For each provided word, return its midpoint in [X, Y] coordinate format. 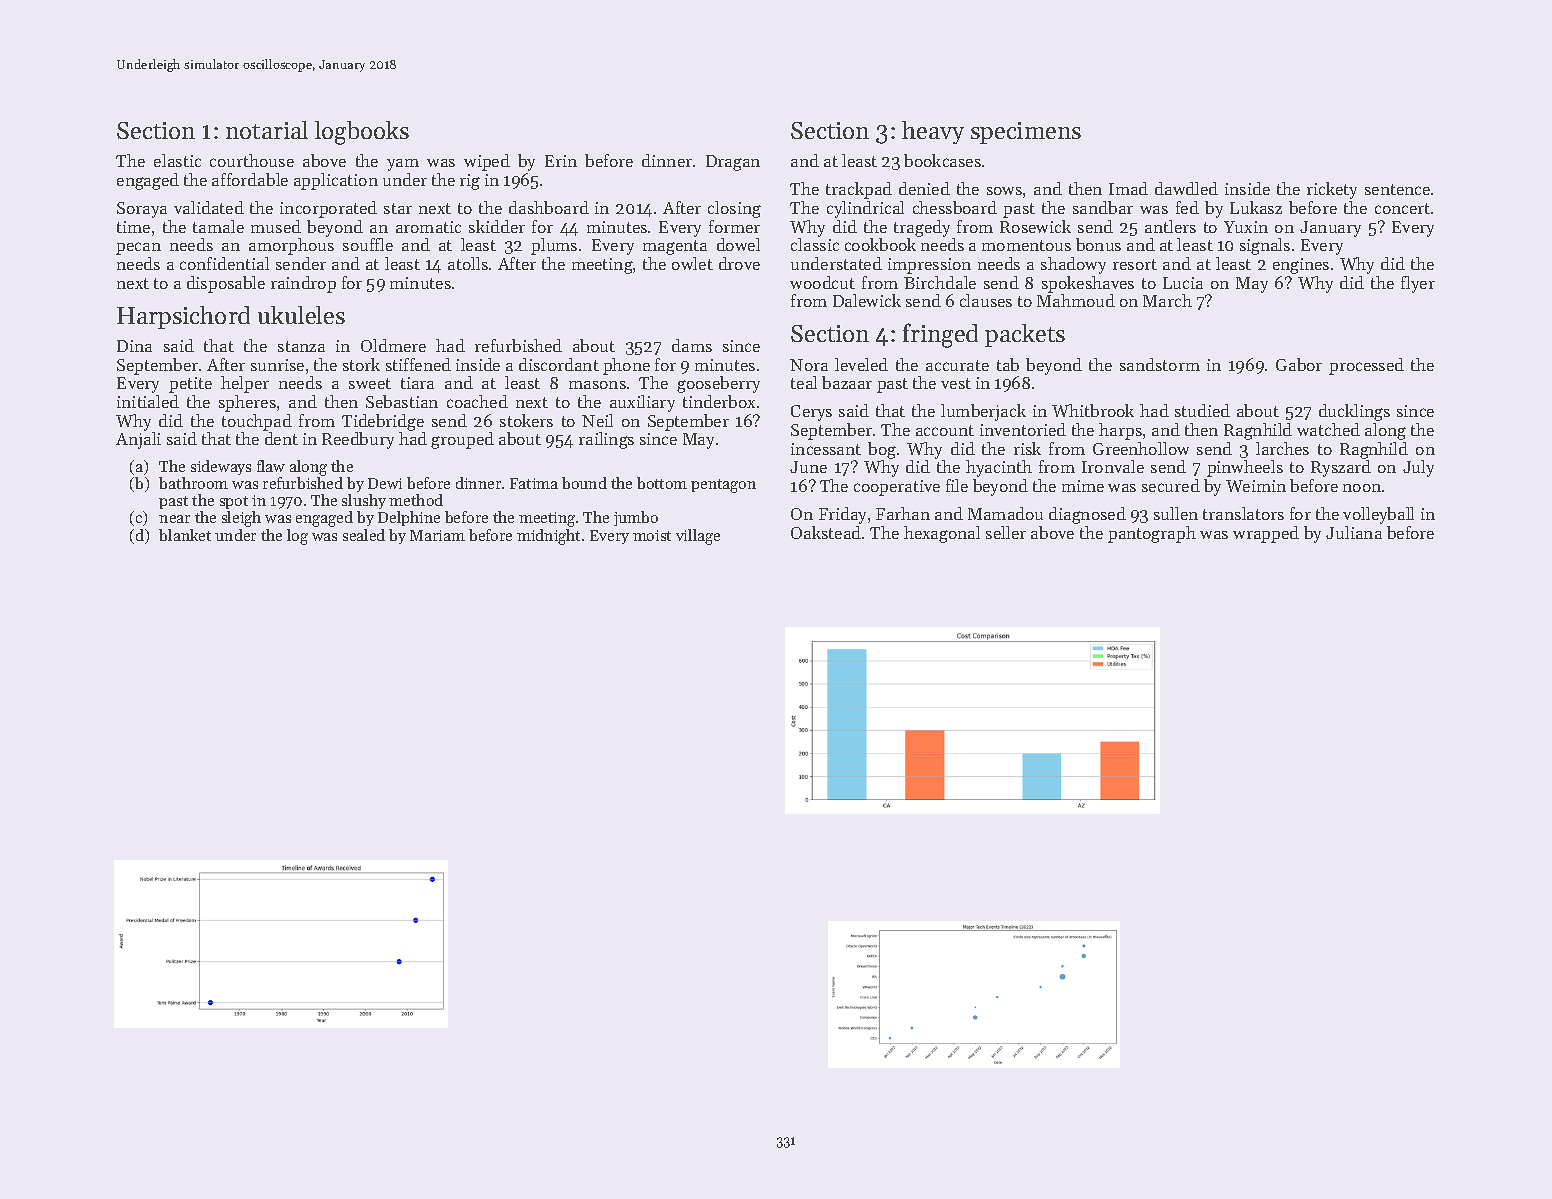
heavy [933, 132]
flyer [1418, 284]
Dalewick [867, 300]
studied [1202, 410]
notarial [267, 130]
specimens [1026, 133]
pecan [138, 248]
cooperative [897, 488]
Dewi [385, 483]
